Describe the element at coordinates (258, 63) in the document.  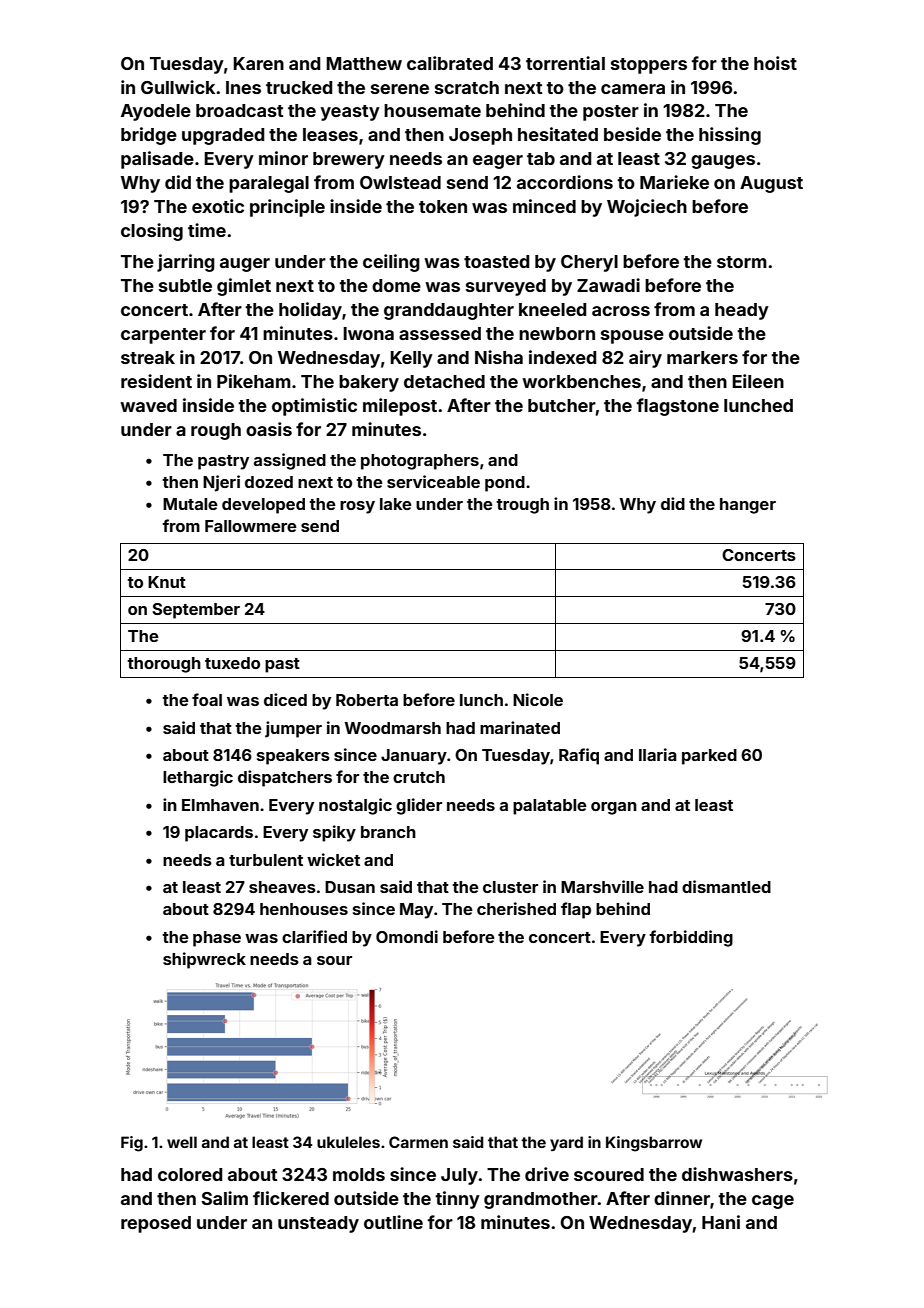
I see `Karen` at that location.
